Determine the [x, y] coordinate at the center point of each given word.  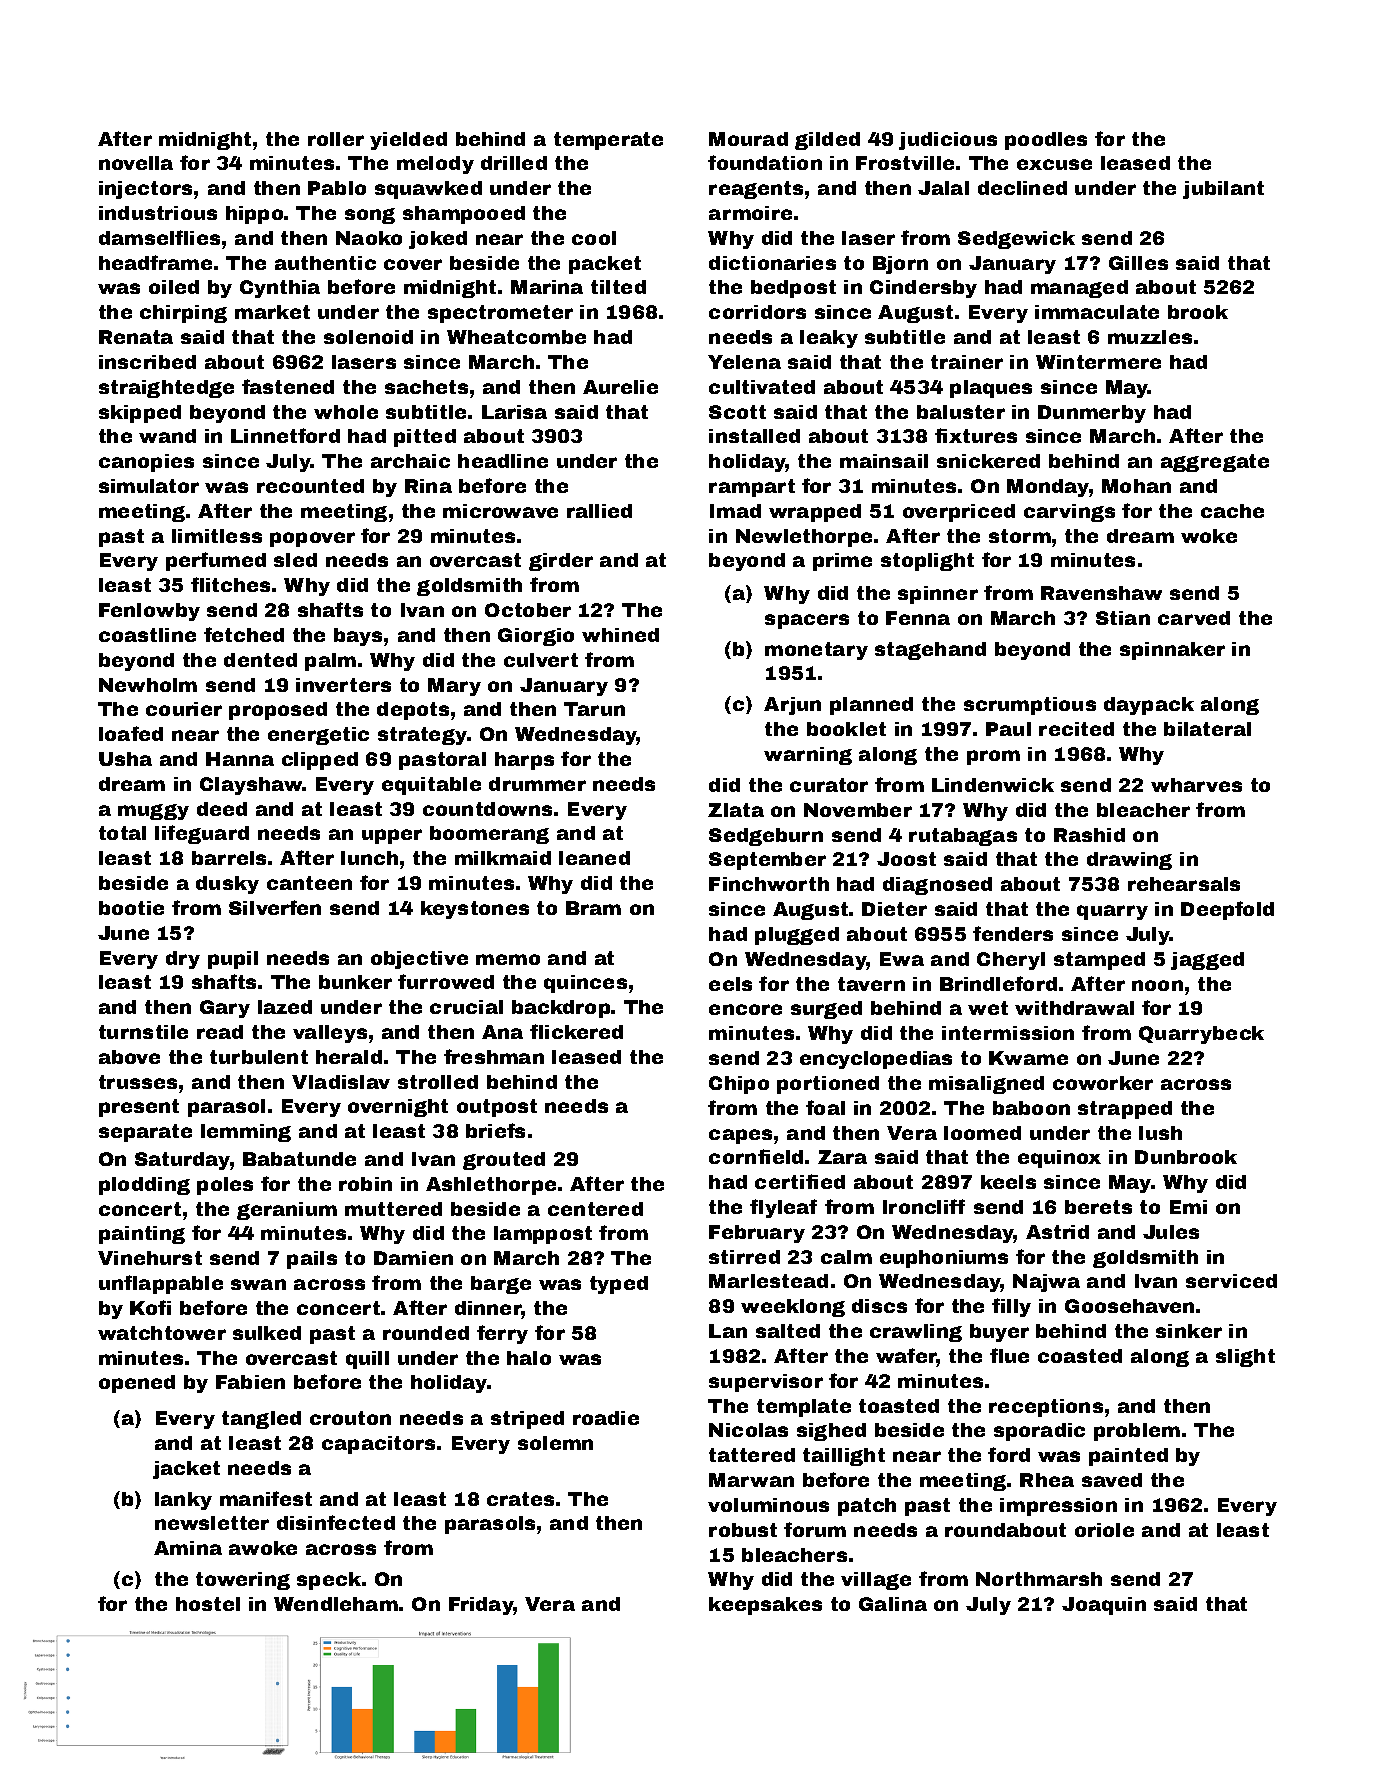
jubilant [1223, 190]
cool [594, 238]
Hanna [240, 759]
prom [993, 757]
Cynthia [280, 289]
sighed [831, 1432]
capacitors [378, 1445]
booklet [846, 729]
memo [508, 959]
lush [1160, 1133]
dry [183, 960]
